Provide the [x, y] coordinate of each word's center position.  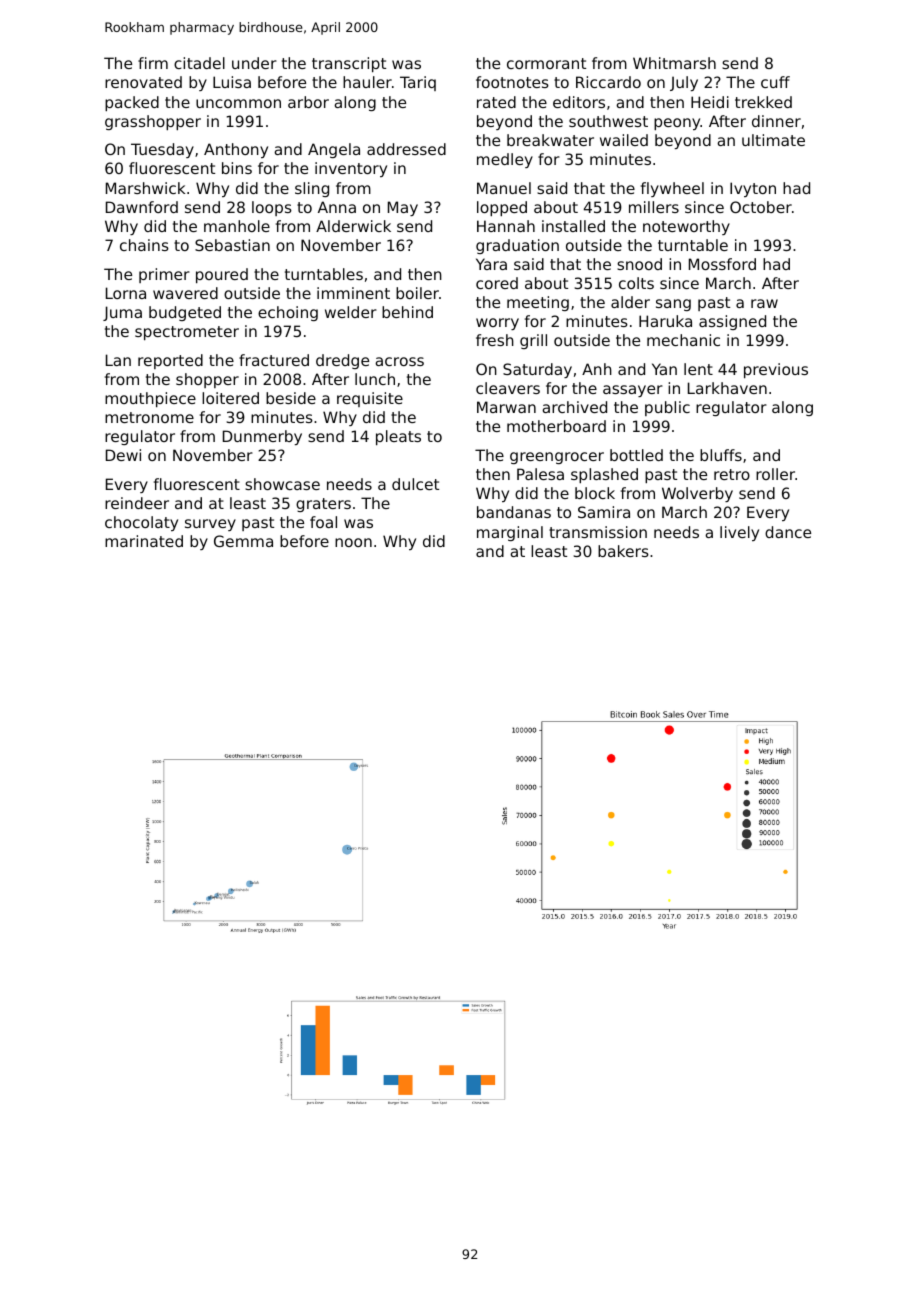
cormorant [546, 63]
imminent [353, 293]
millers [654, 207]
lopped [502, 208]
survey [210, 525]
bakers [623, 551]
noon [353, 542]
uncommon [238, 103]
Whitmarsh [674, 63]
